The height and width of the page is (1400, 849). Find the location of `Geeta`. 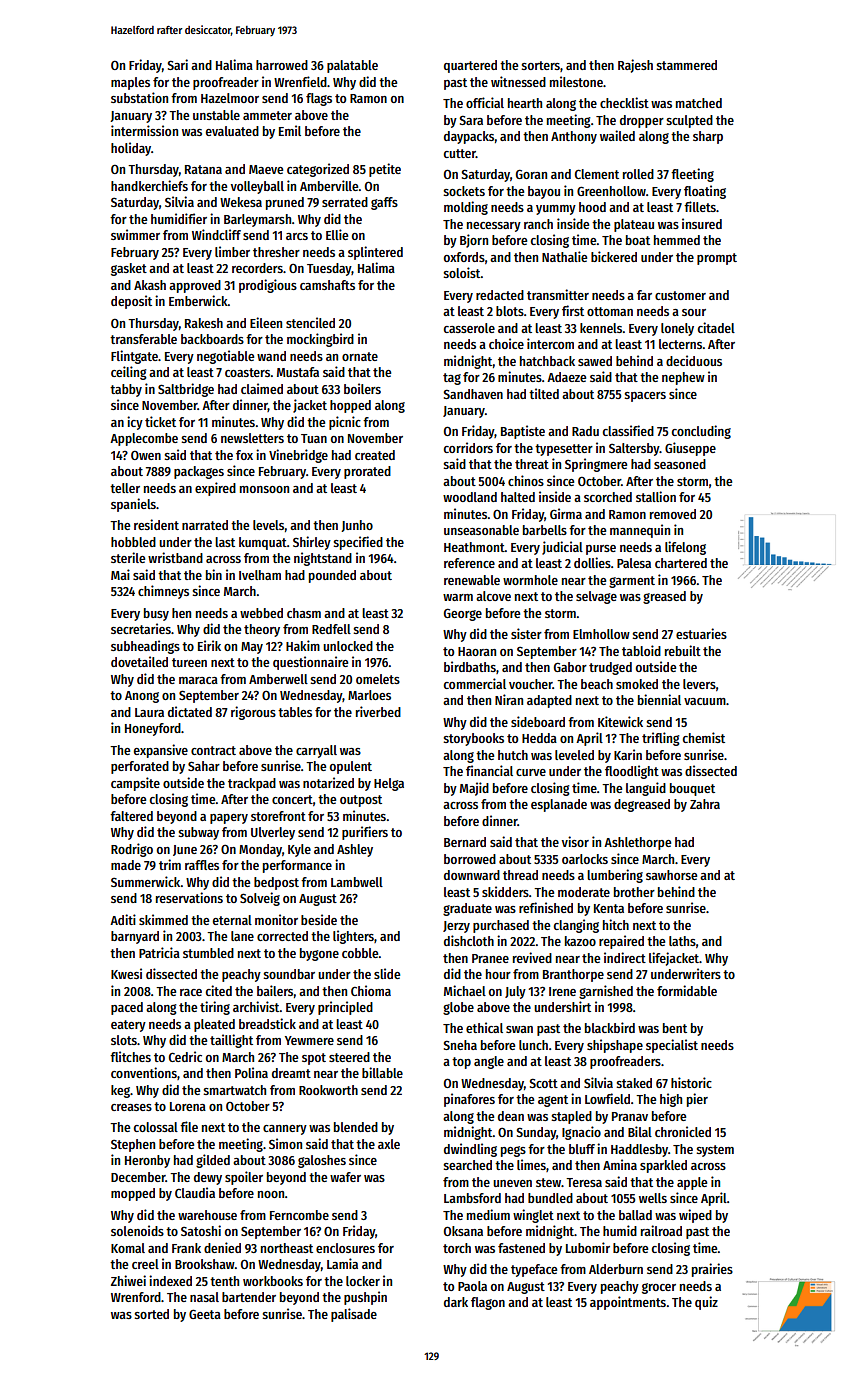

Geeta is located at coordinates (205, 1314).
